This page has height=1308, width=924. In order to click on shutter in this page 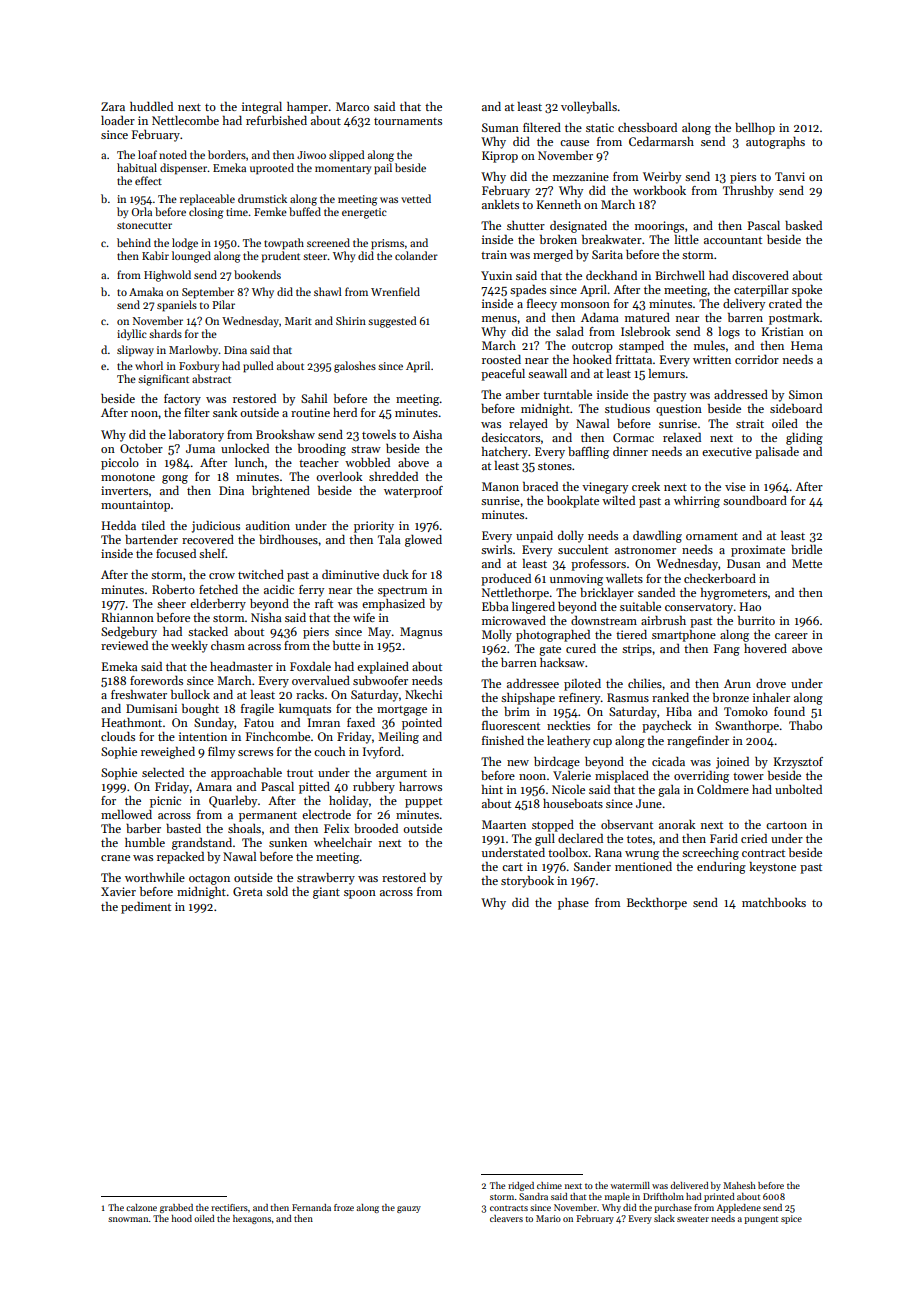, I will do `click(526, 225)`.
